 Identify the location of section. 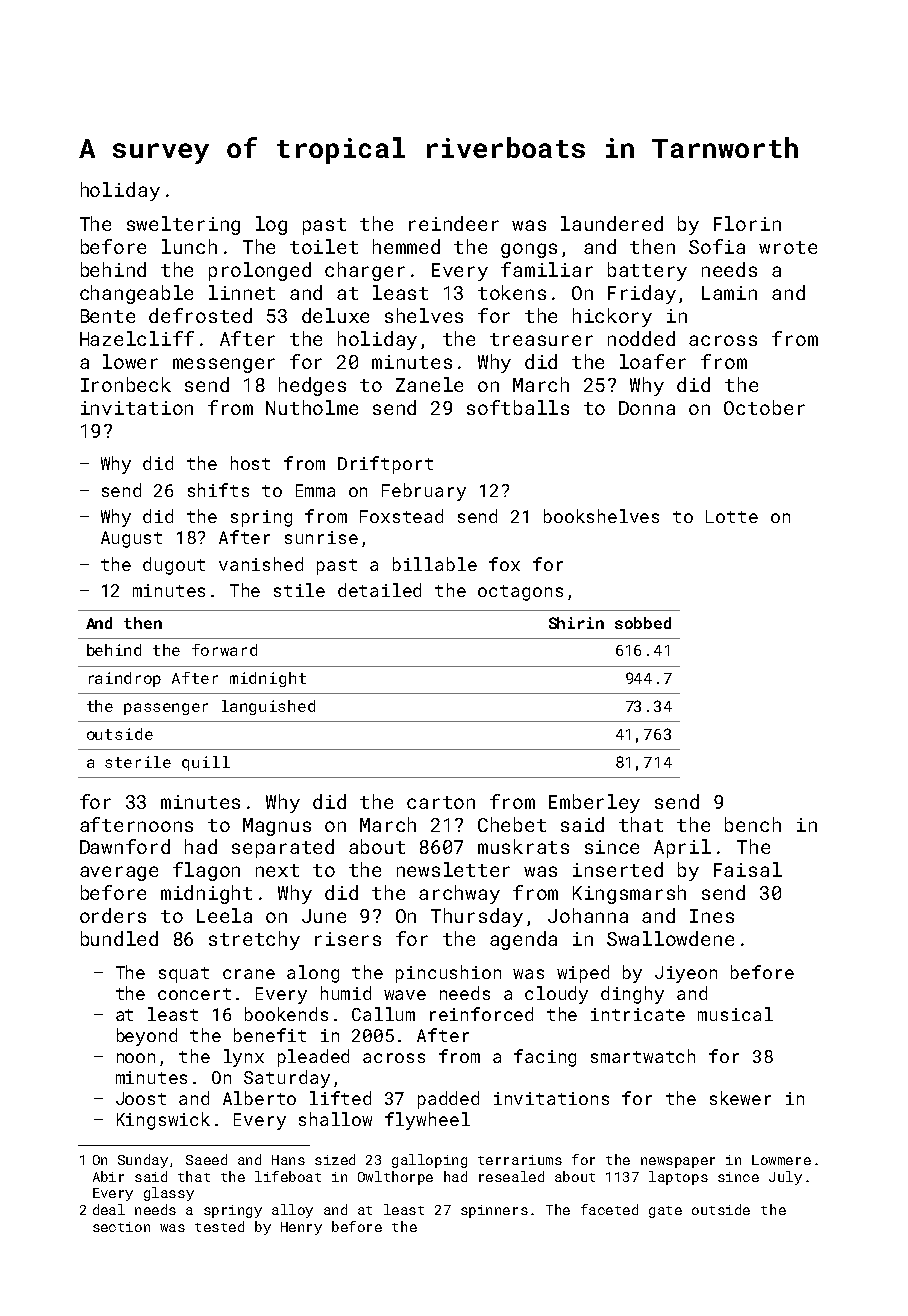
(121, 1227).
